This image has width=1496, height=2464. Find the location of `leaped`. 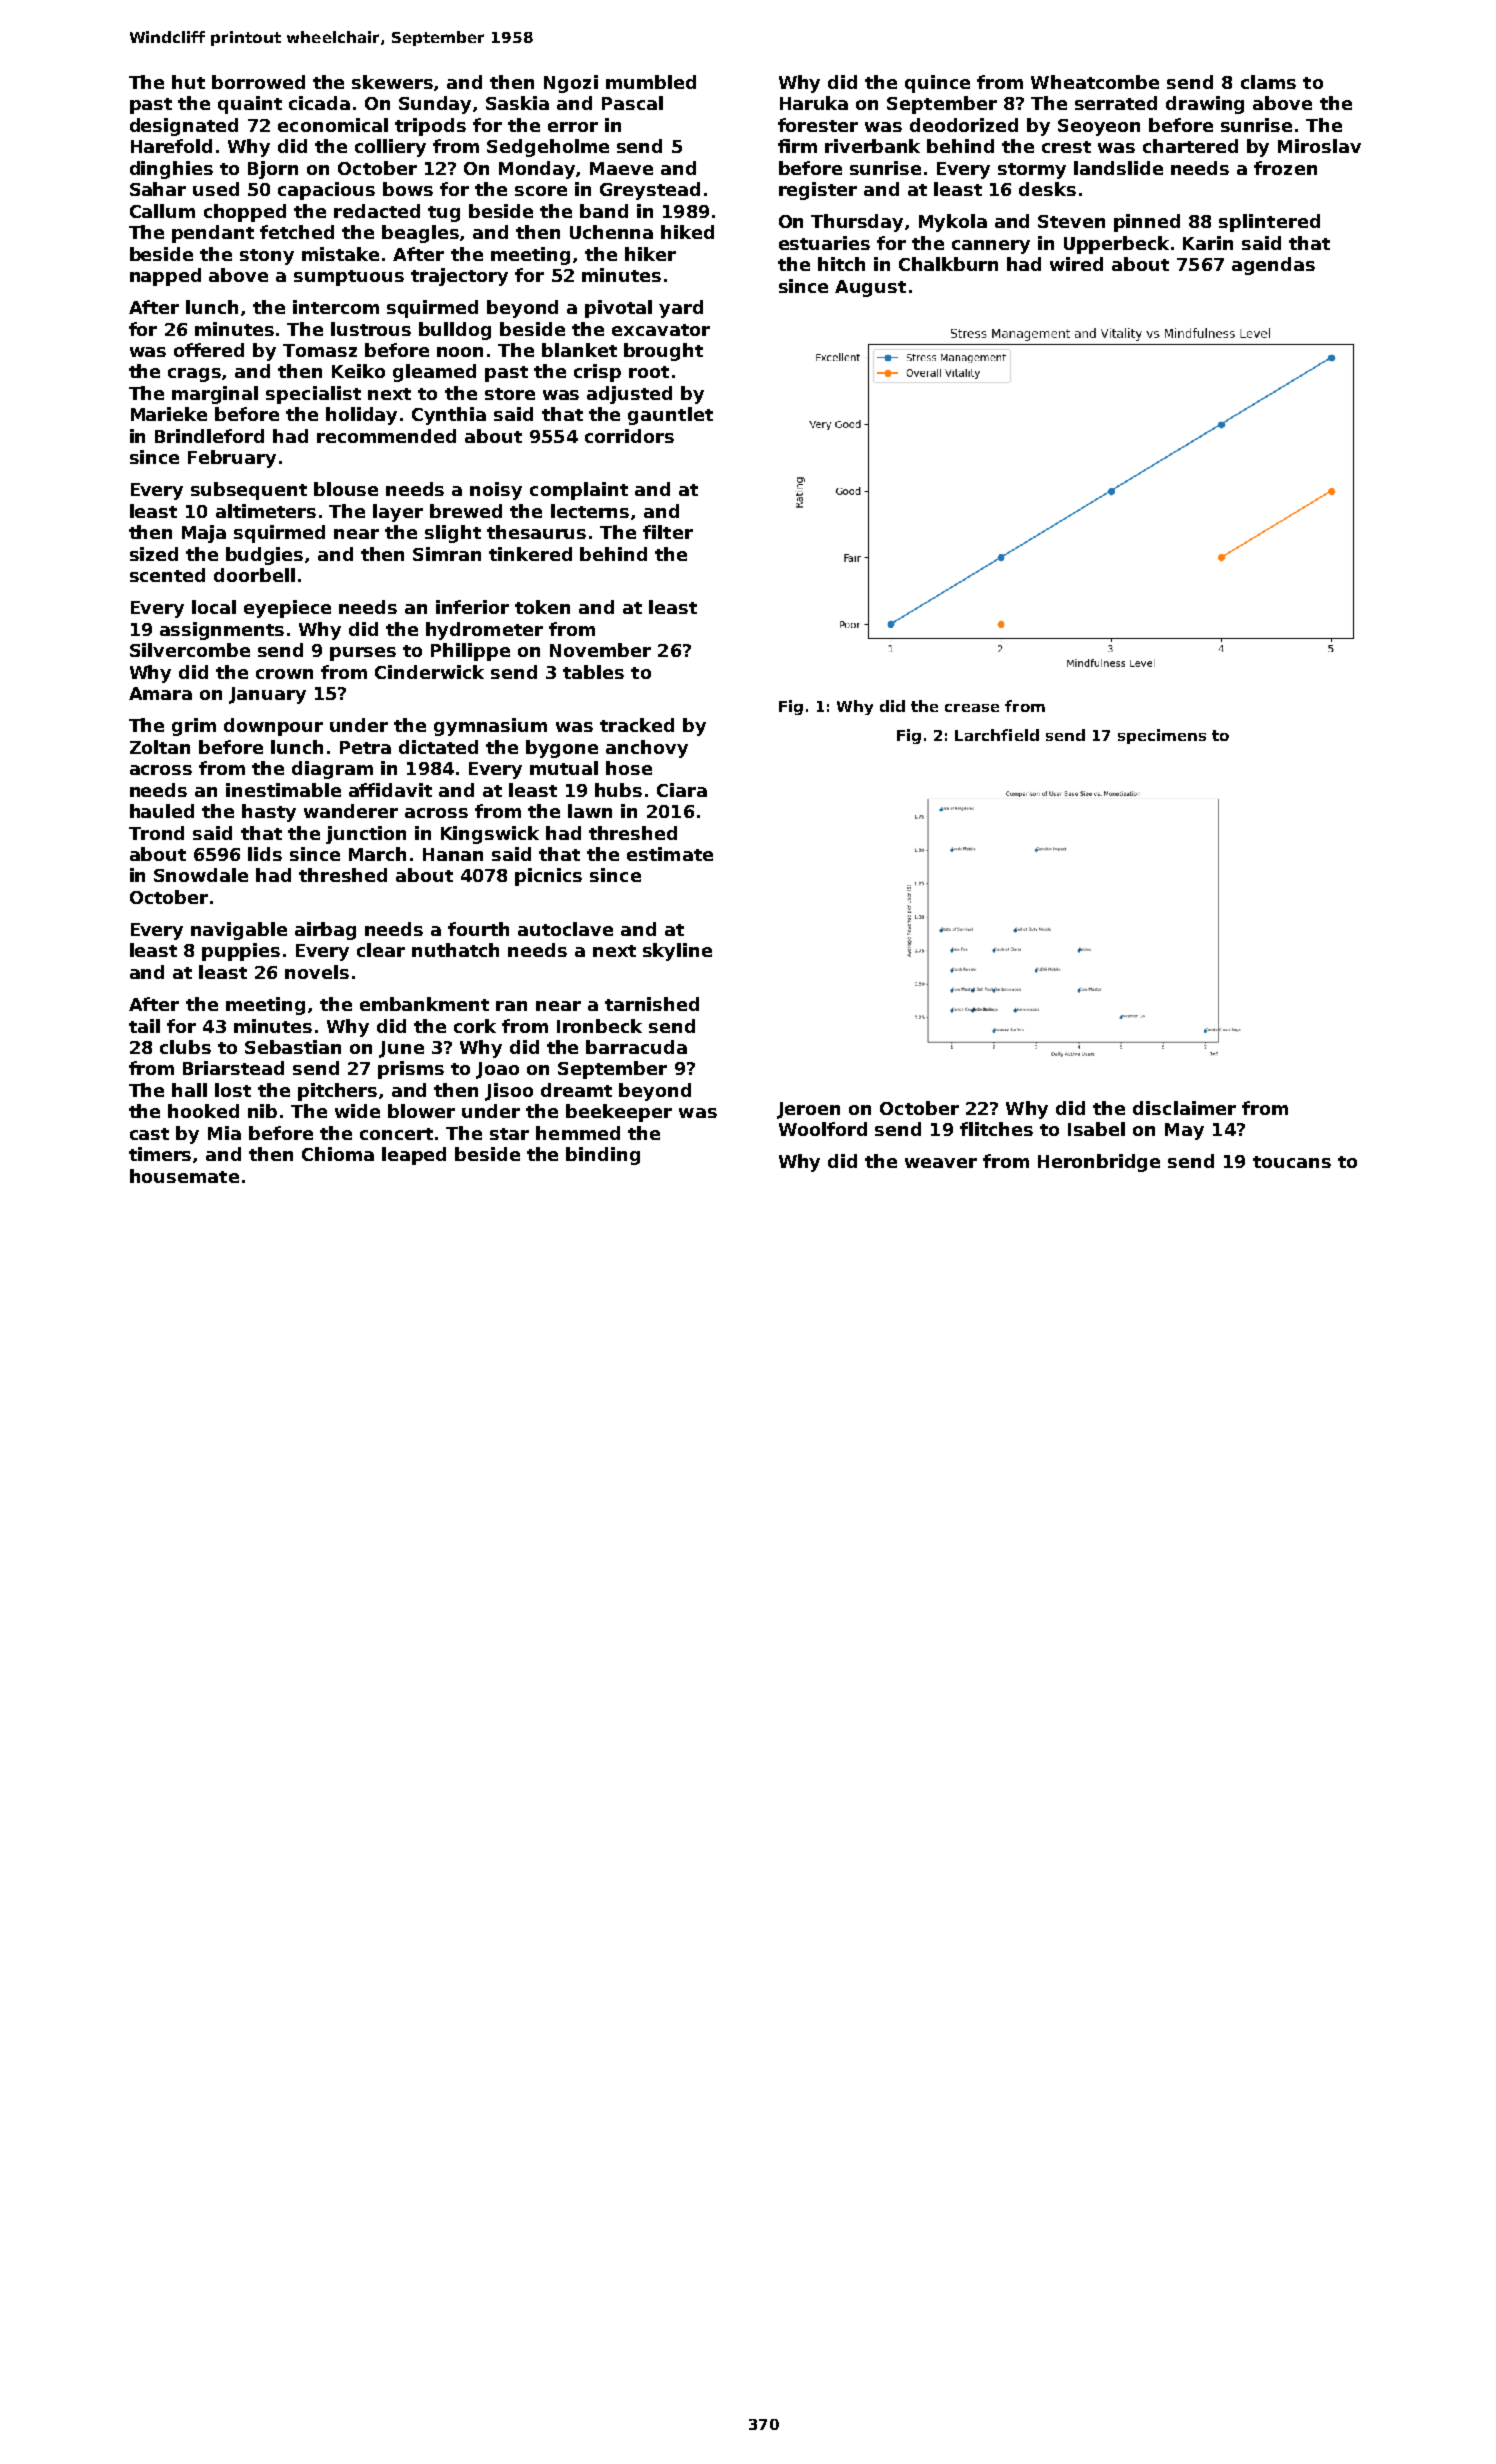

leaped is located at coordinates (414, 1156).
